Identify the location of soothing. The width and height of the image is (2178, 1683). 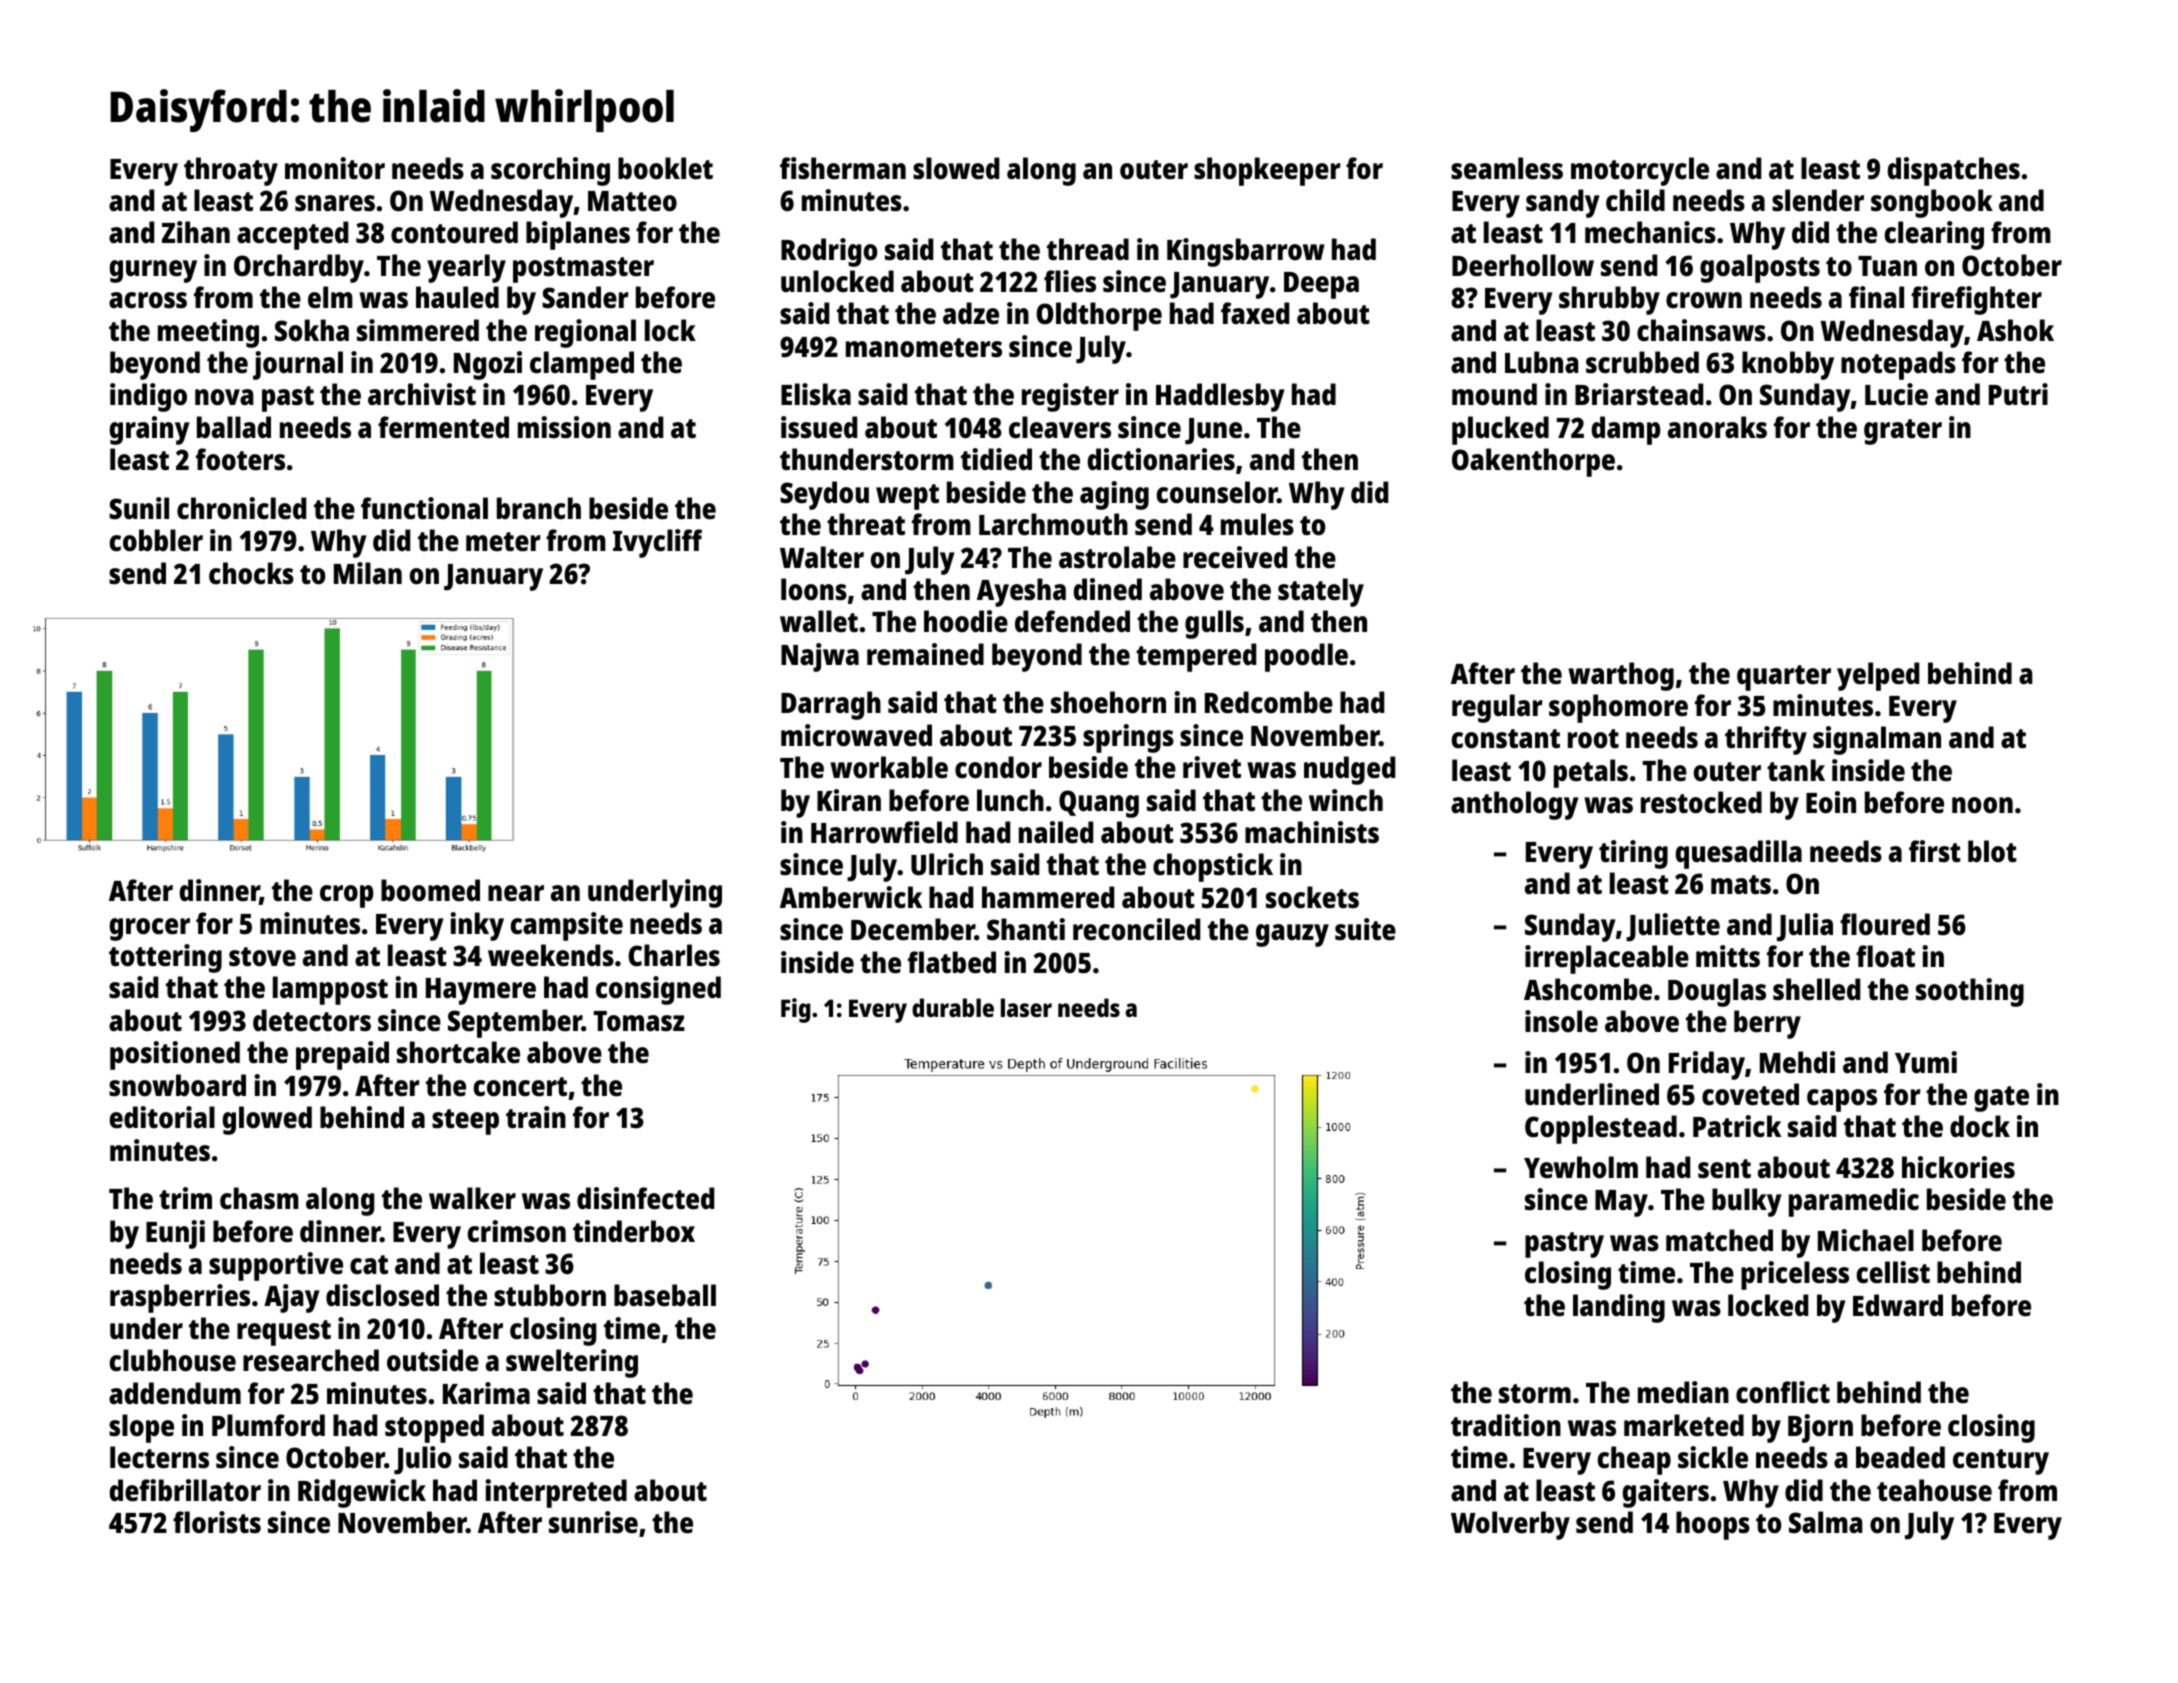
(1970, 992).
